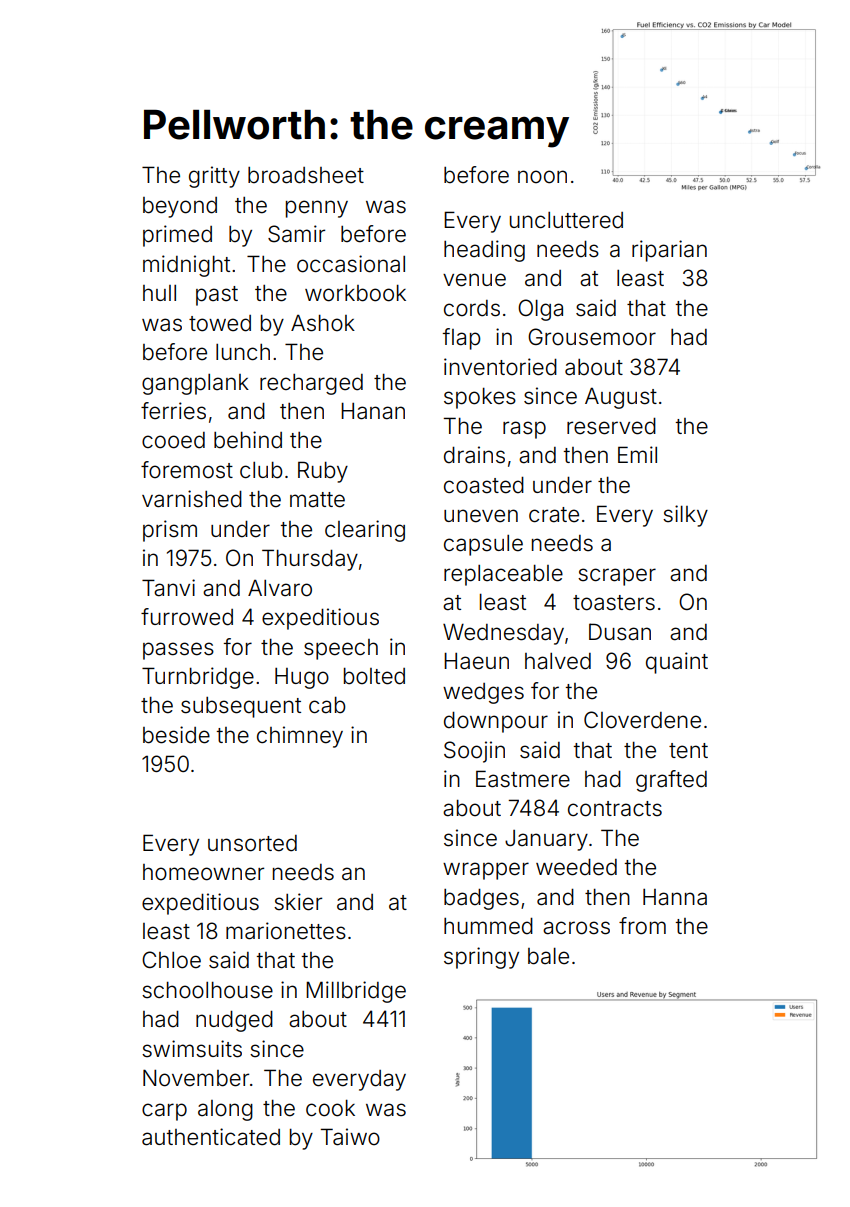 Image resolution: width=850 pixels, height=1207 pixels. Describe the element at coordinates (566, 220) in the page. I see `uncluttered` at that location.
